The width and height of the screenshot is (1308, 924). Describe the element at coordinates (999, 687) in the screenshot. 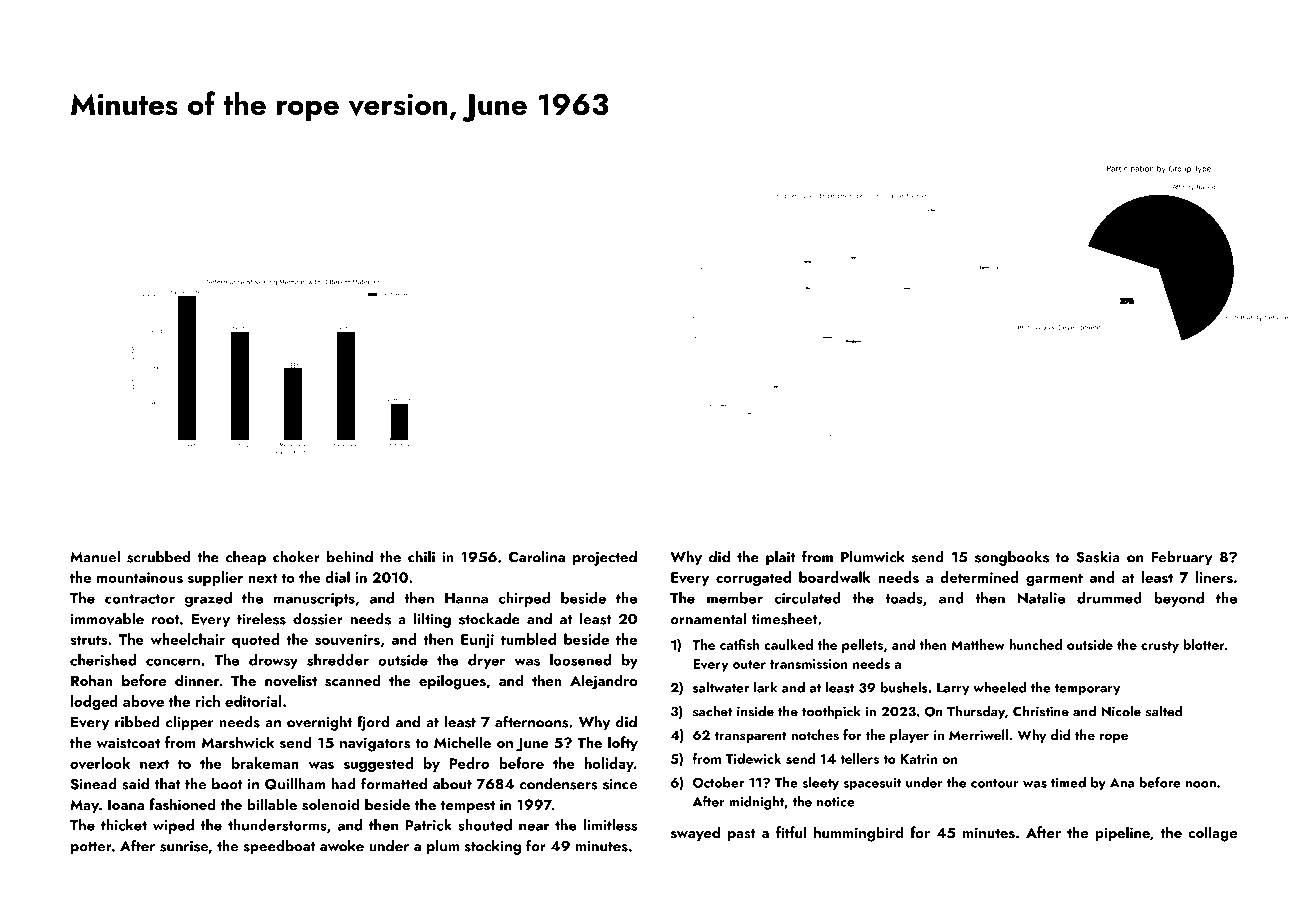

I see `wheeled` at that location.
